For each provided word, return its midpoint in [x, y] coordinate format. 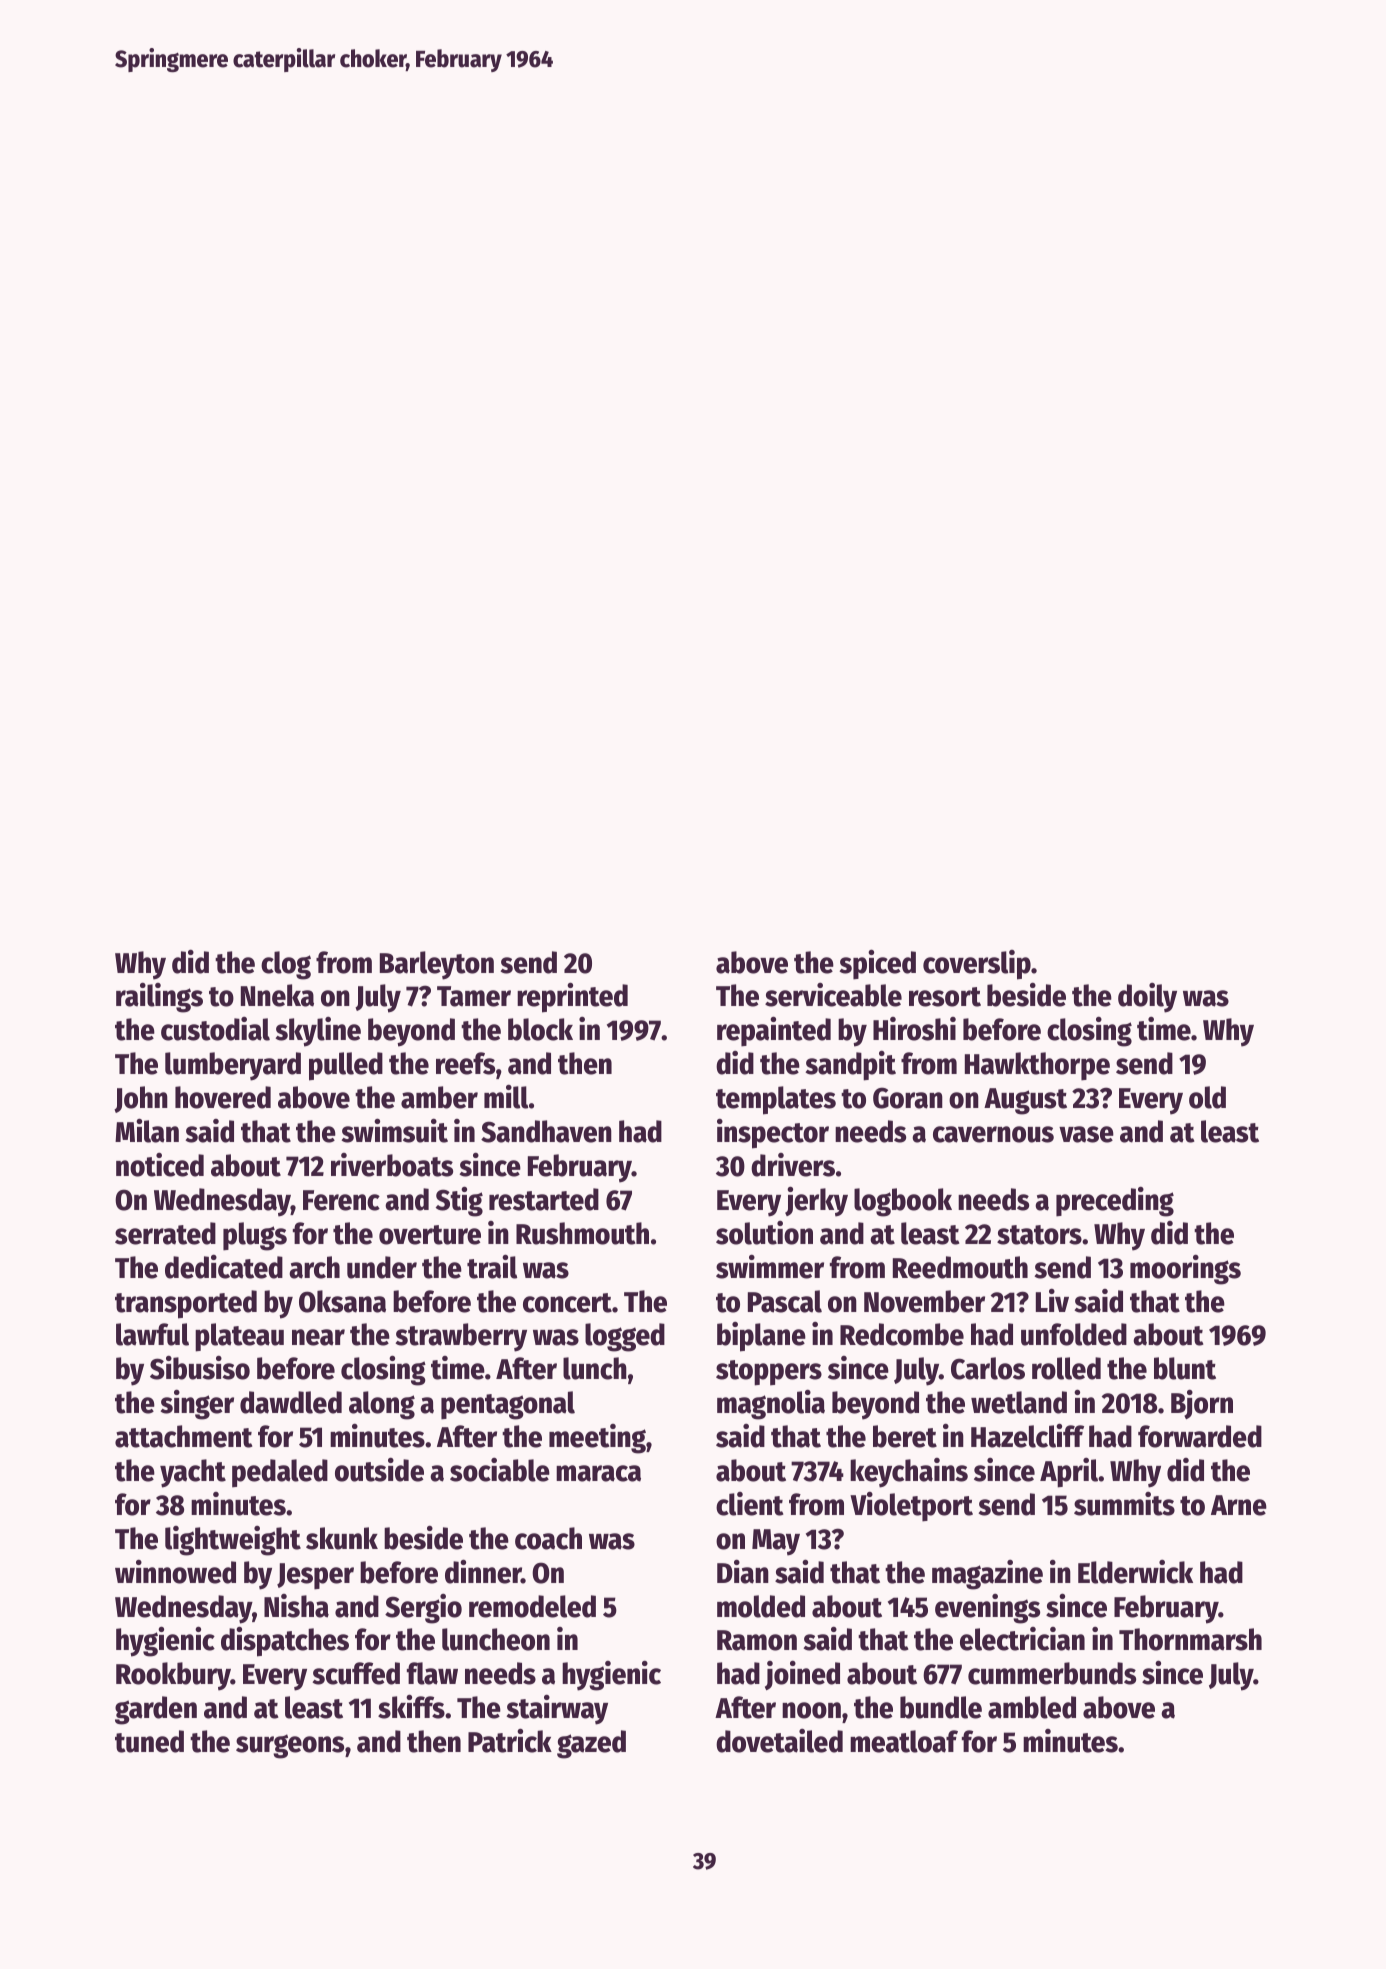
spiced [877, 964]
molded [761, 1606]
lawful [152, 1334]
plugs [255, 1236]
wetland [1019, 1402]
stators [1039, 1235]
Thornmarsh [1190, 1639]
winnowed [175, 1572]
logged [625, 1337]
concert [567, 1303]
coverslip [977, 965]
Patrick [510, 1740]
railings [159, 998]
